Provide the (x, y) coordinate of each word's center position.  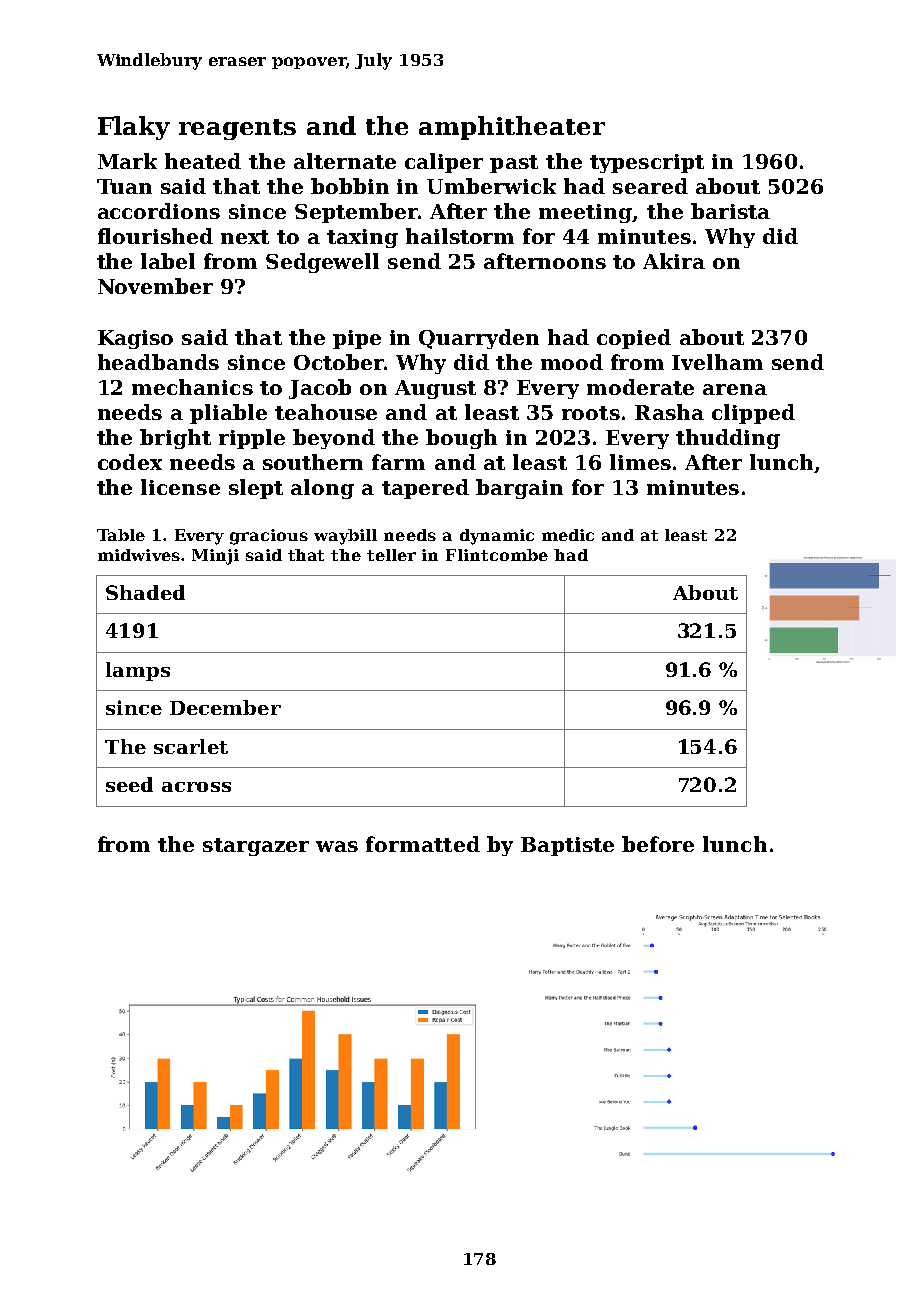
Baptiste (567, 846)
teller (391, 555)
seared (650, 186)
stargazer (256, 847)
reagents (237, 129)
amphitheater (512, 128)
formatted (423, 844)
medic (568, 535)
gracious (269, 537)
